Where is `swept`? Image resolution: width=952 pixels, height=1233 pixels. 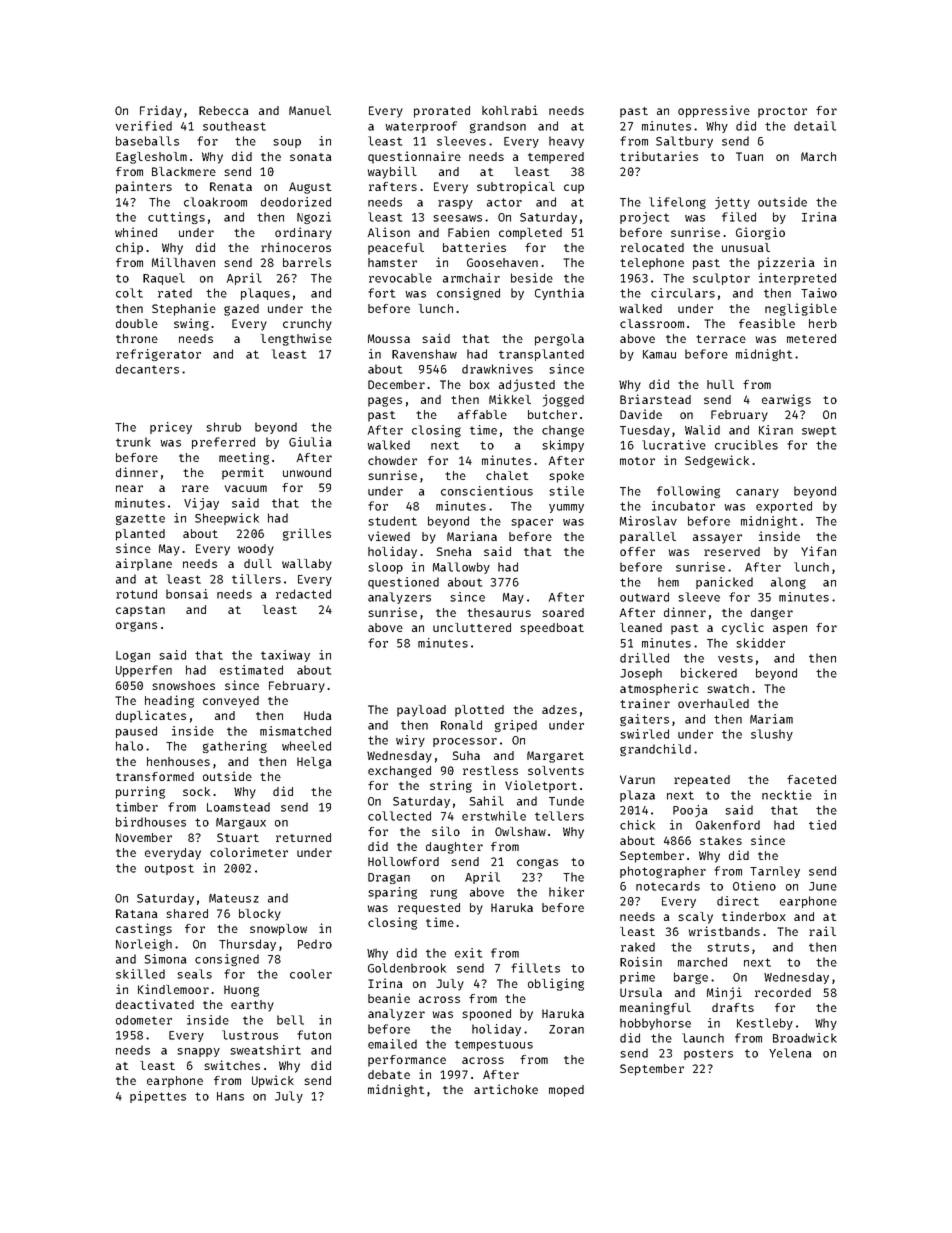 swept is located at coordinates (819, 431).
